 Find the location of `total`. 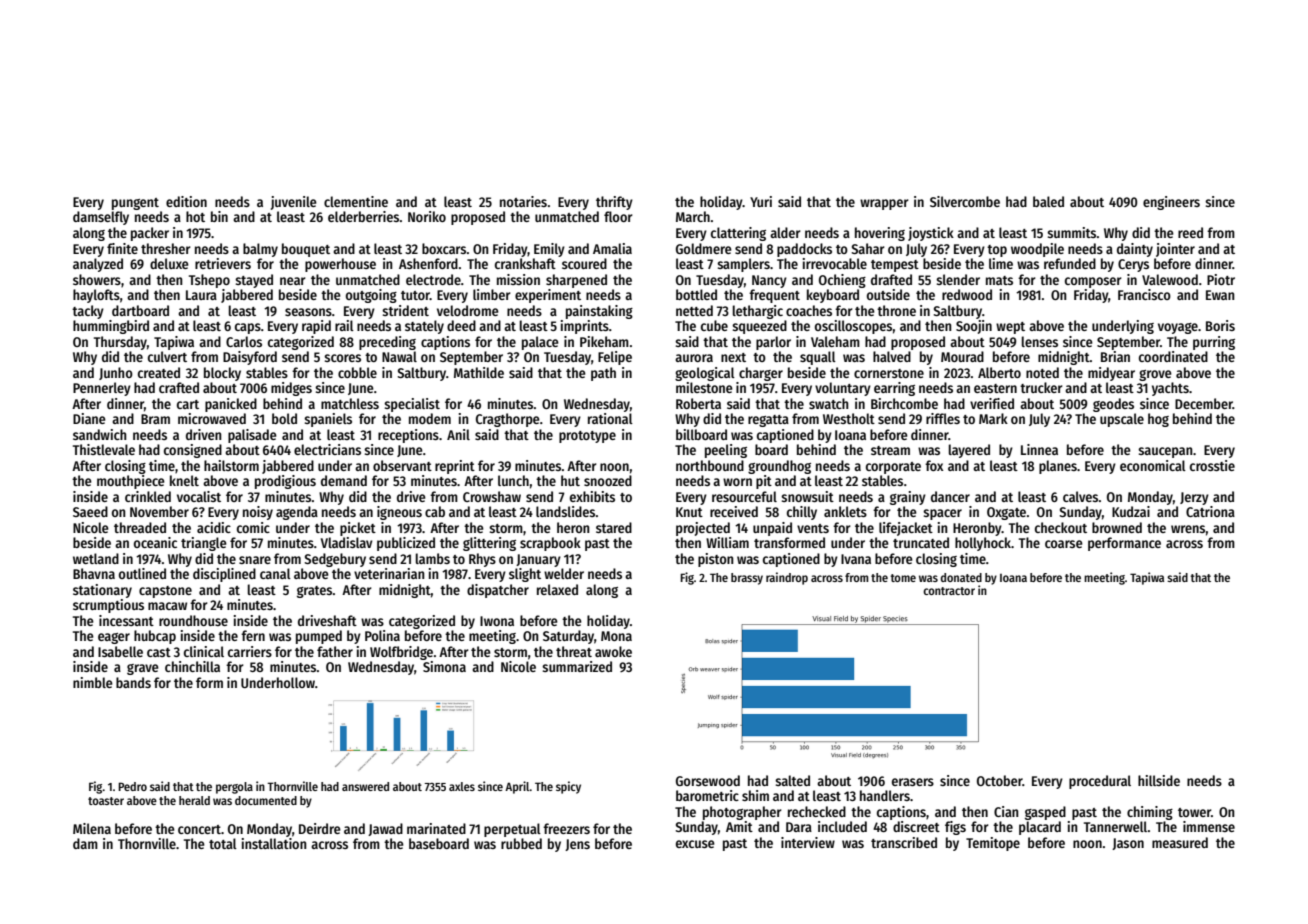

total is located at coordinates (223, 843).
